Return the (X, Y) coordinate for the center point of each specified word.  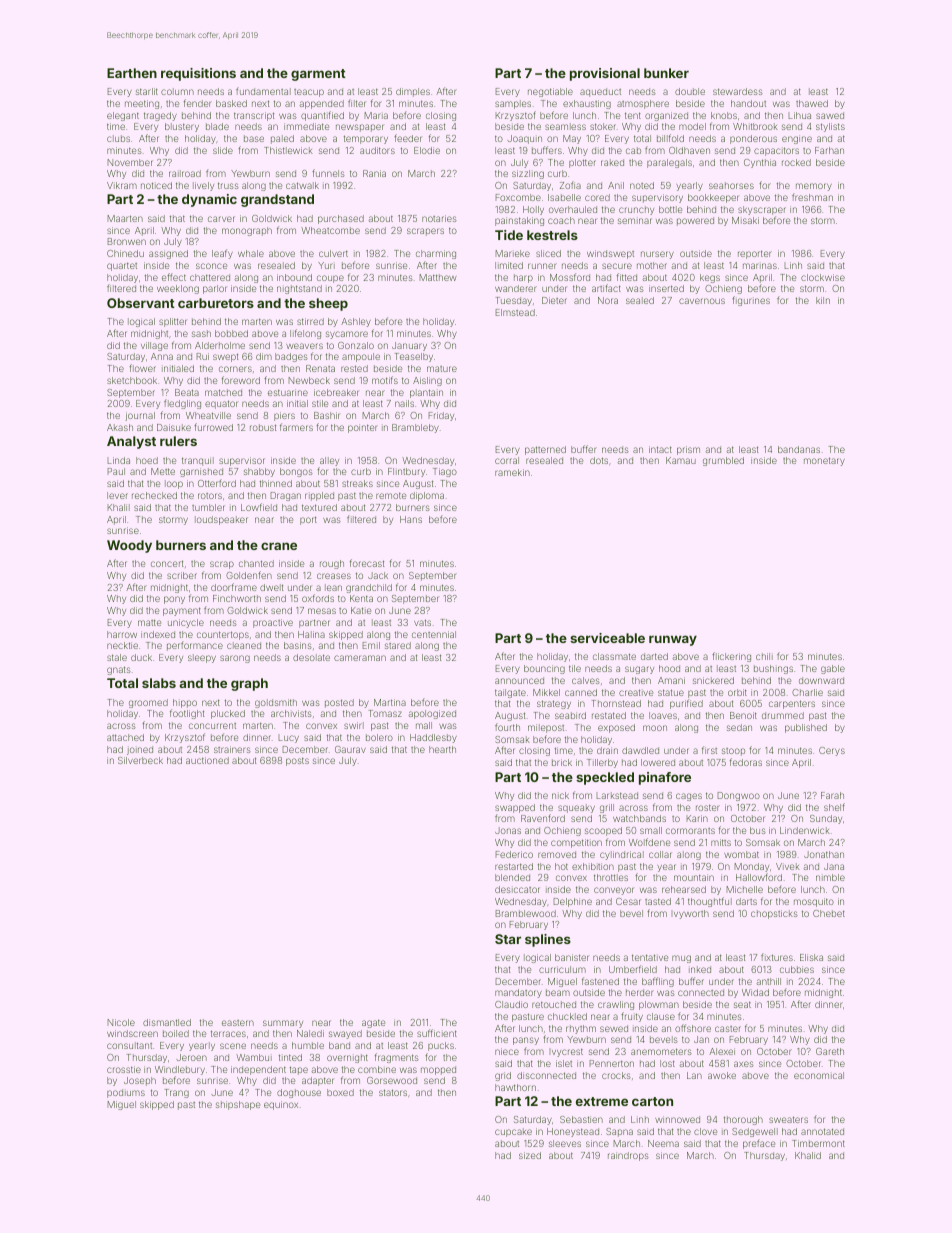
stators (393, 1092)
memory (814, 187)
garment (318, 75)
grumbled (723, 461)
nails (404, 403)
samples (513, 104)
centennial (434, 634)
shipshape (238, 1105)
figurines (751, 301)
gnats (119, 670)
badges (291, 357)
